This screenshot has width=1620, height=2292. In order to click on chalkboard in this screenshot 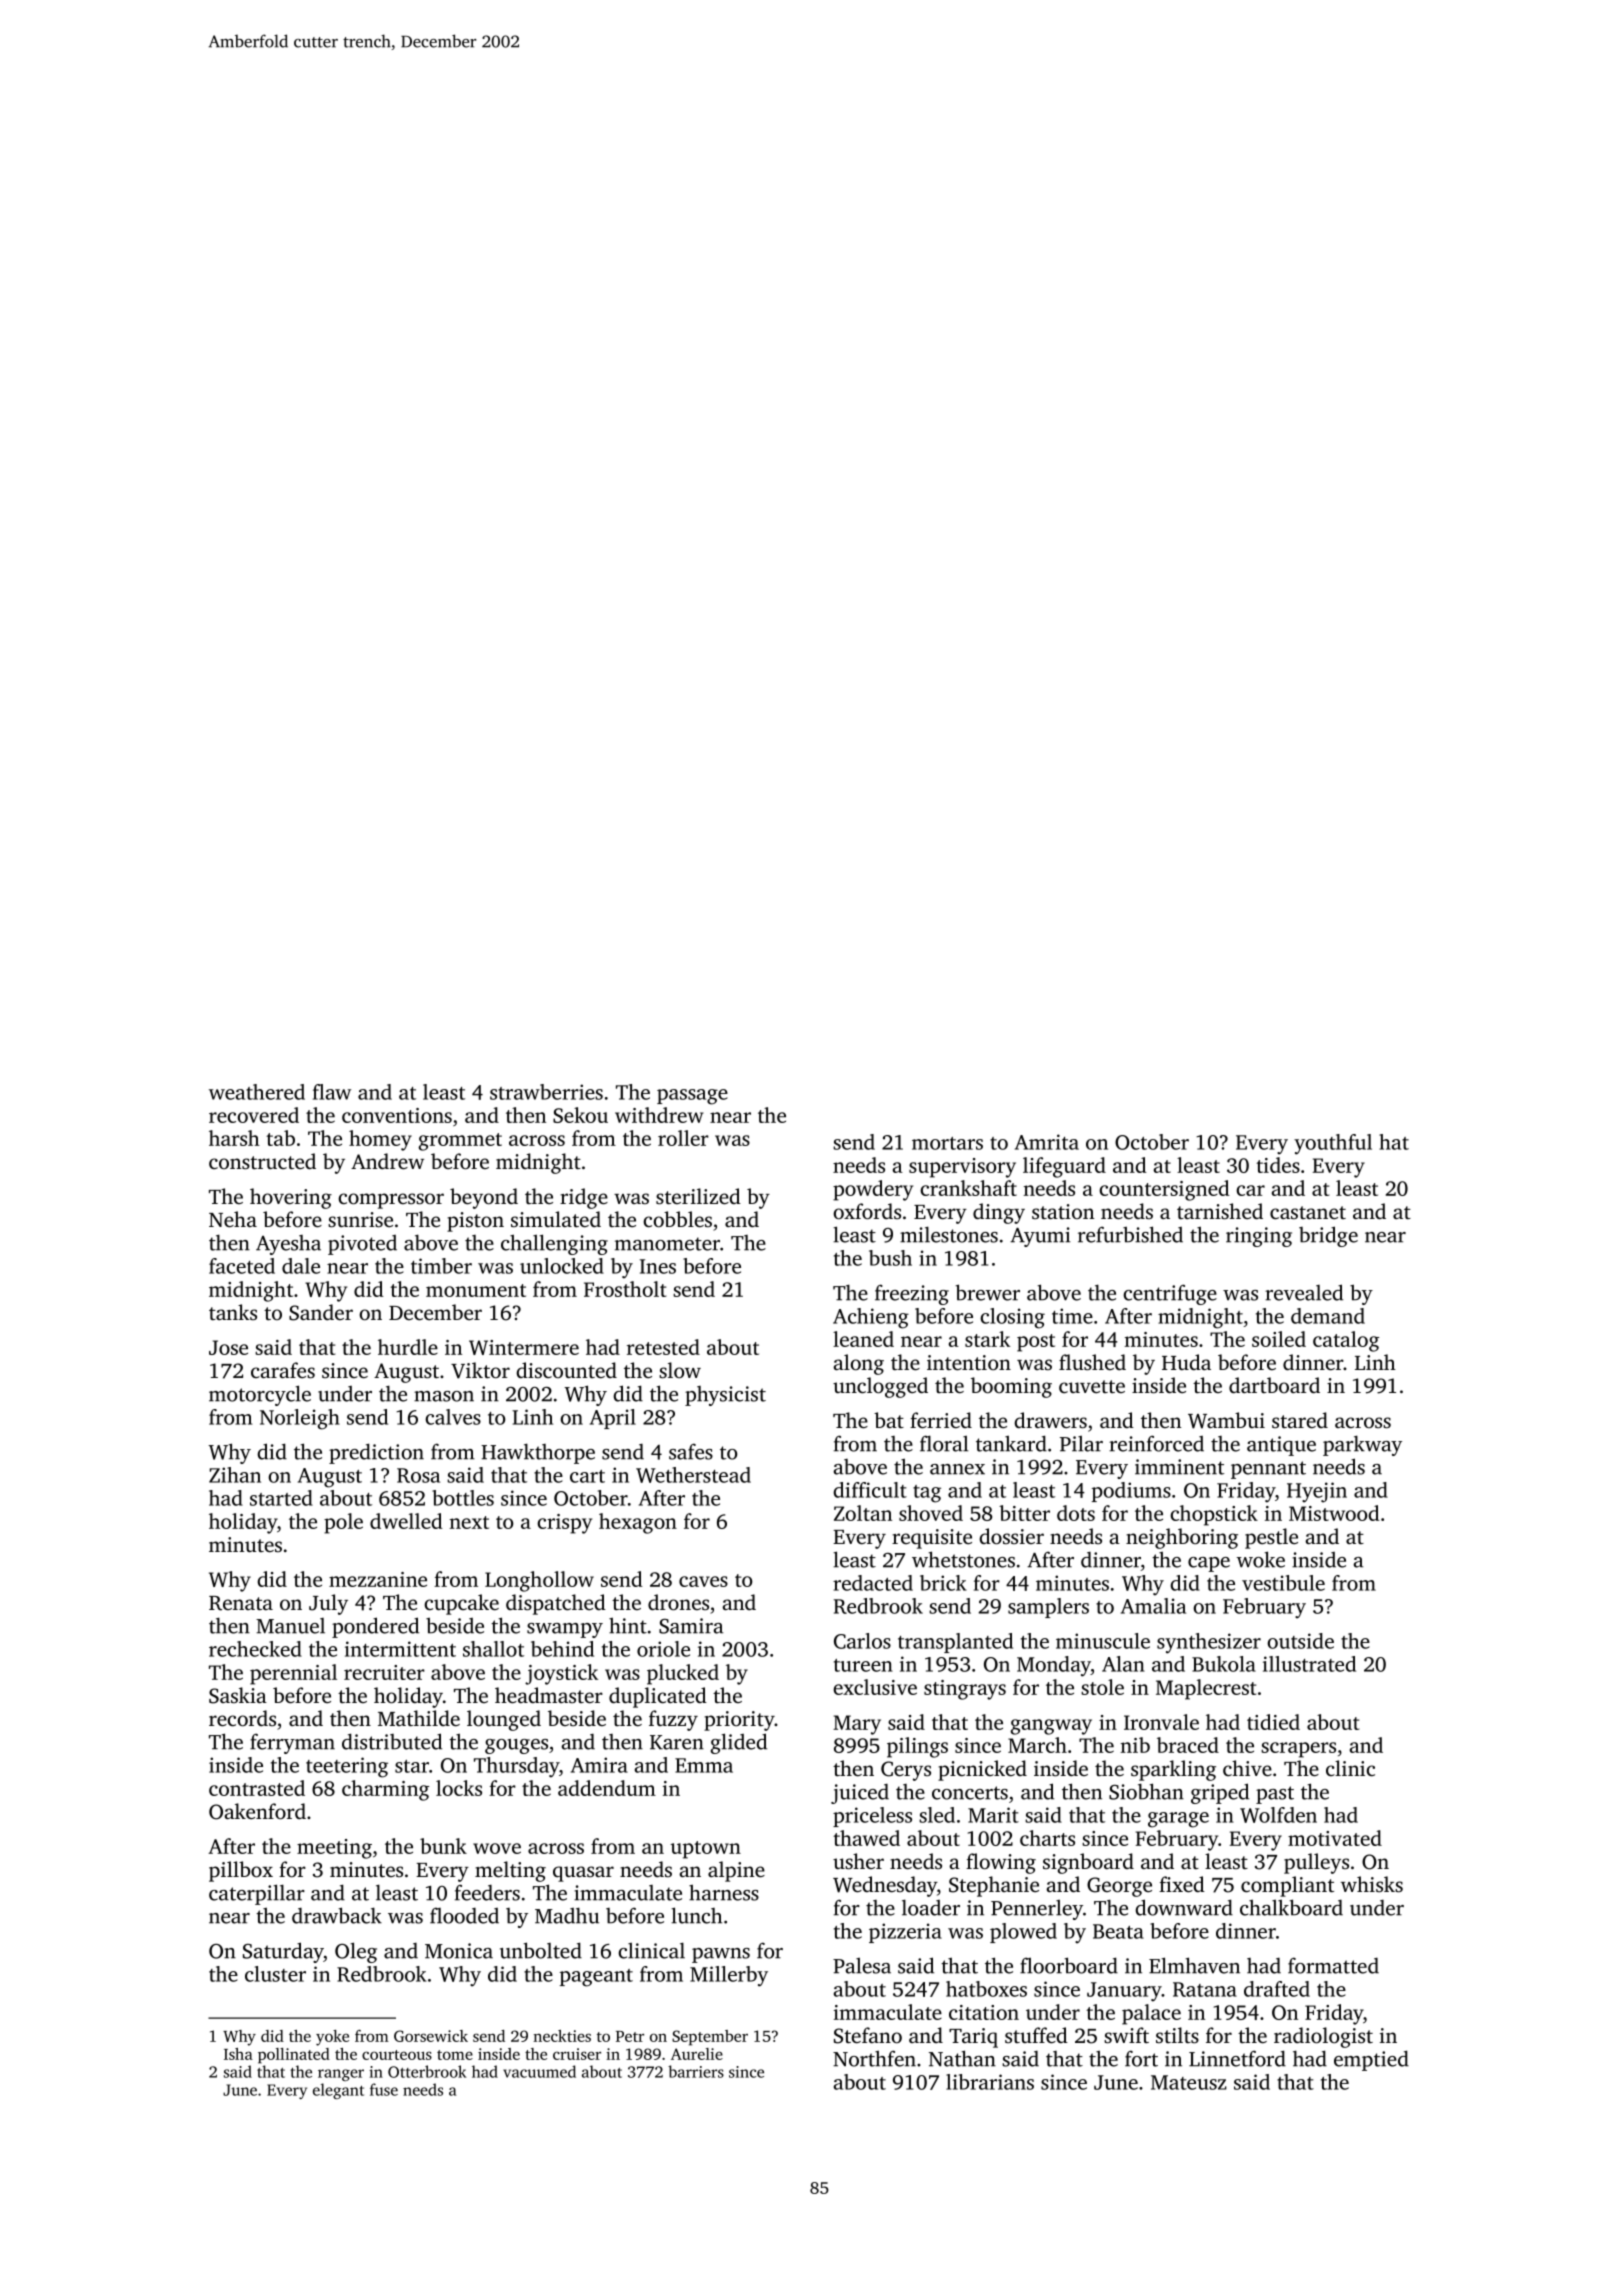, I will do `click(1291, 1907)`.
